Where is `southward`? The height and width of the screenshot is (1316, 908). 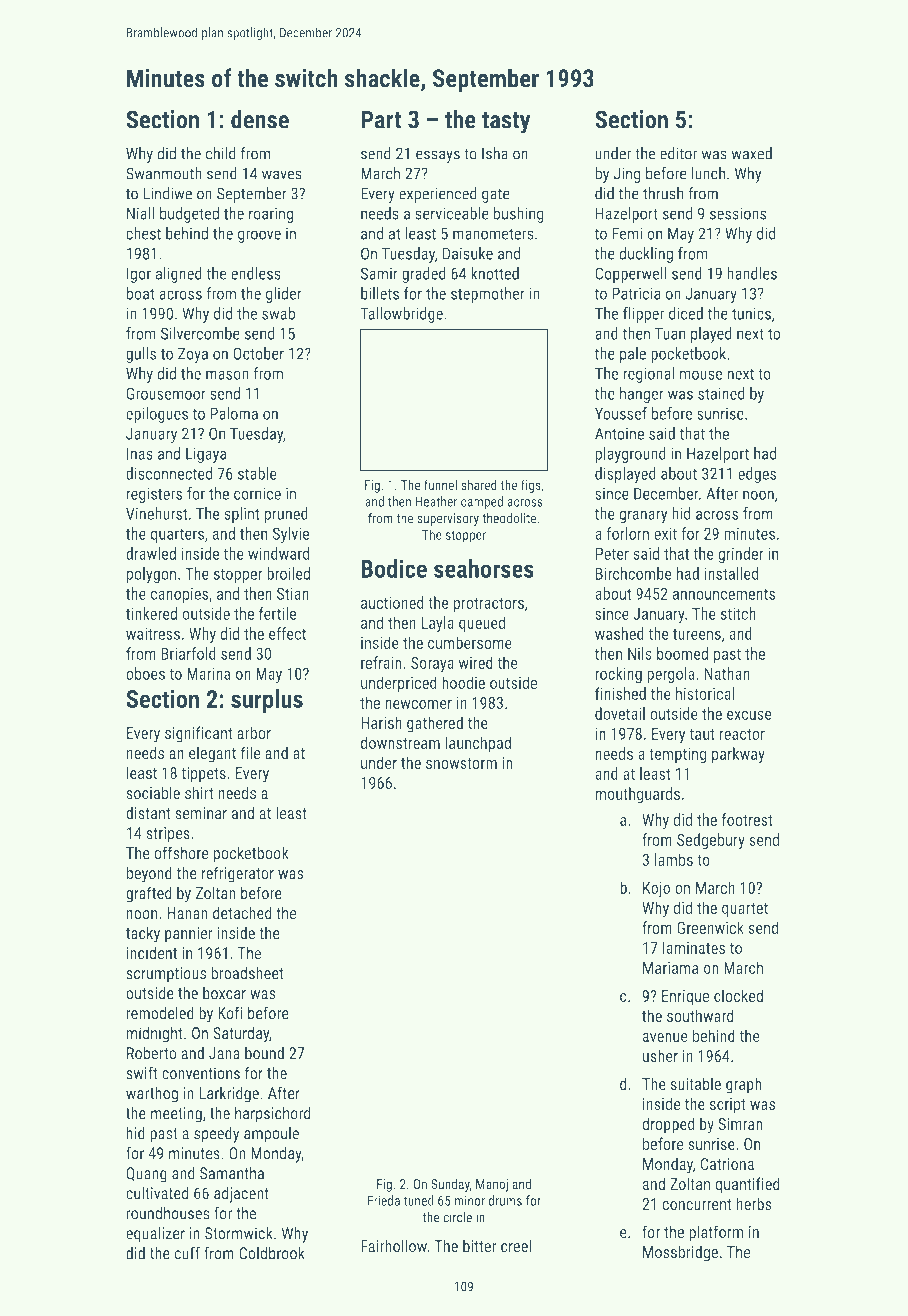
southward is located at coordinates (700, 1015).
